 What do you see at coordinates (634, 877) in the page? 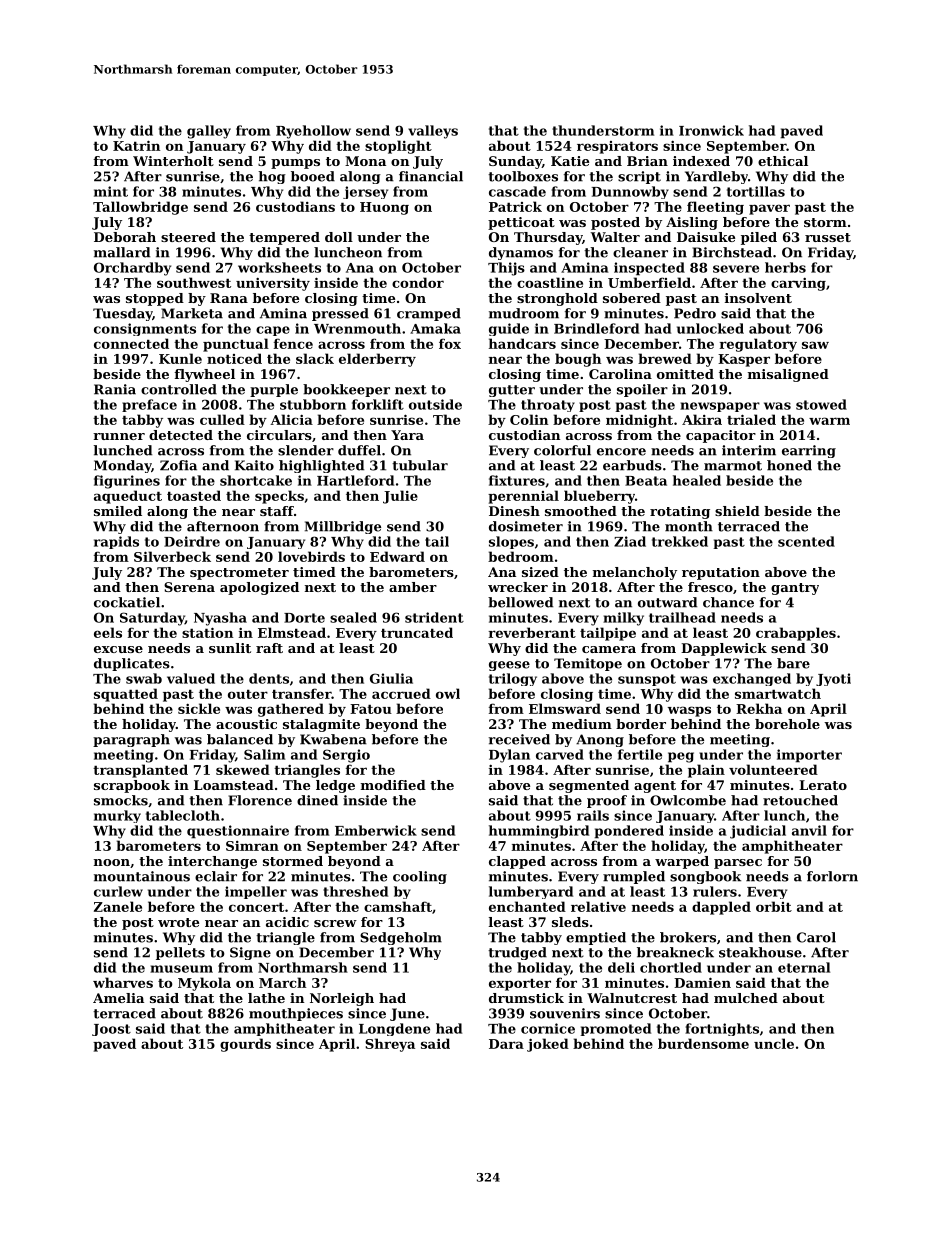
I see `rumpled` at bounding box center [634, 877].
